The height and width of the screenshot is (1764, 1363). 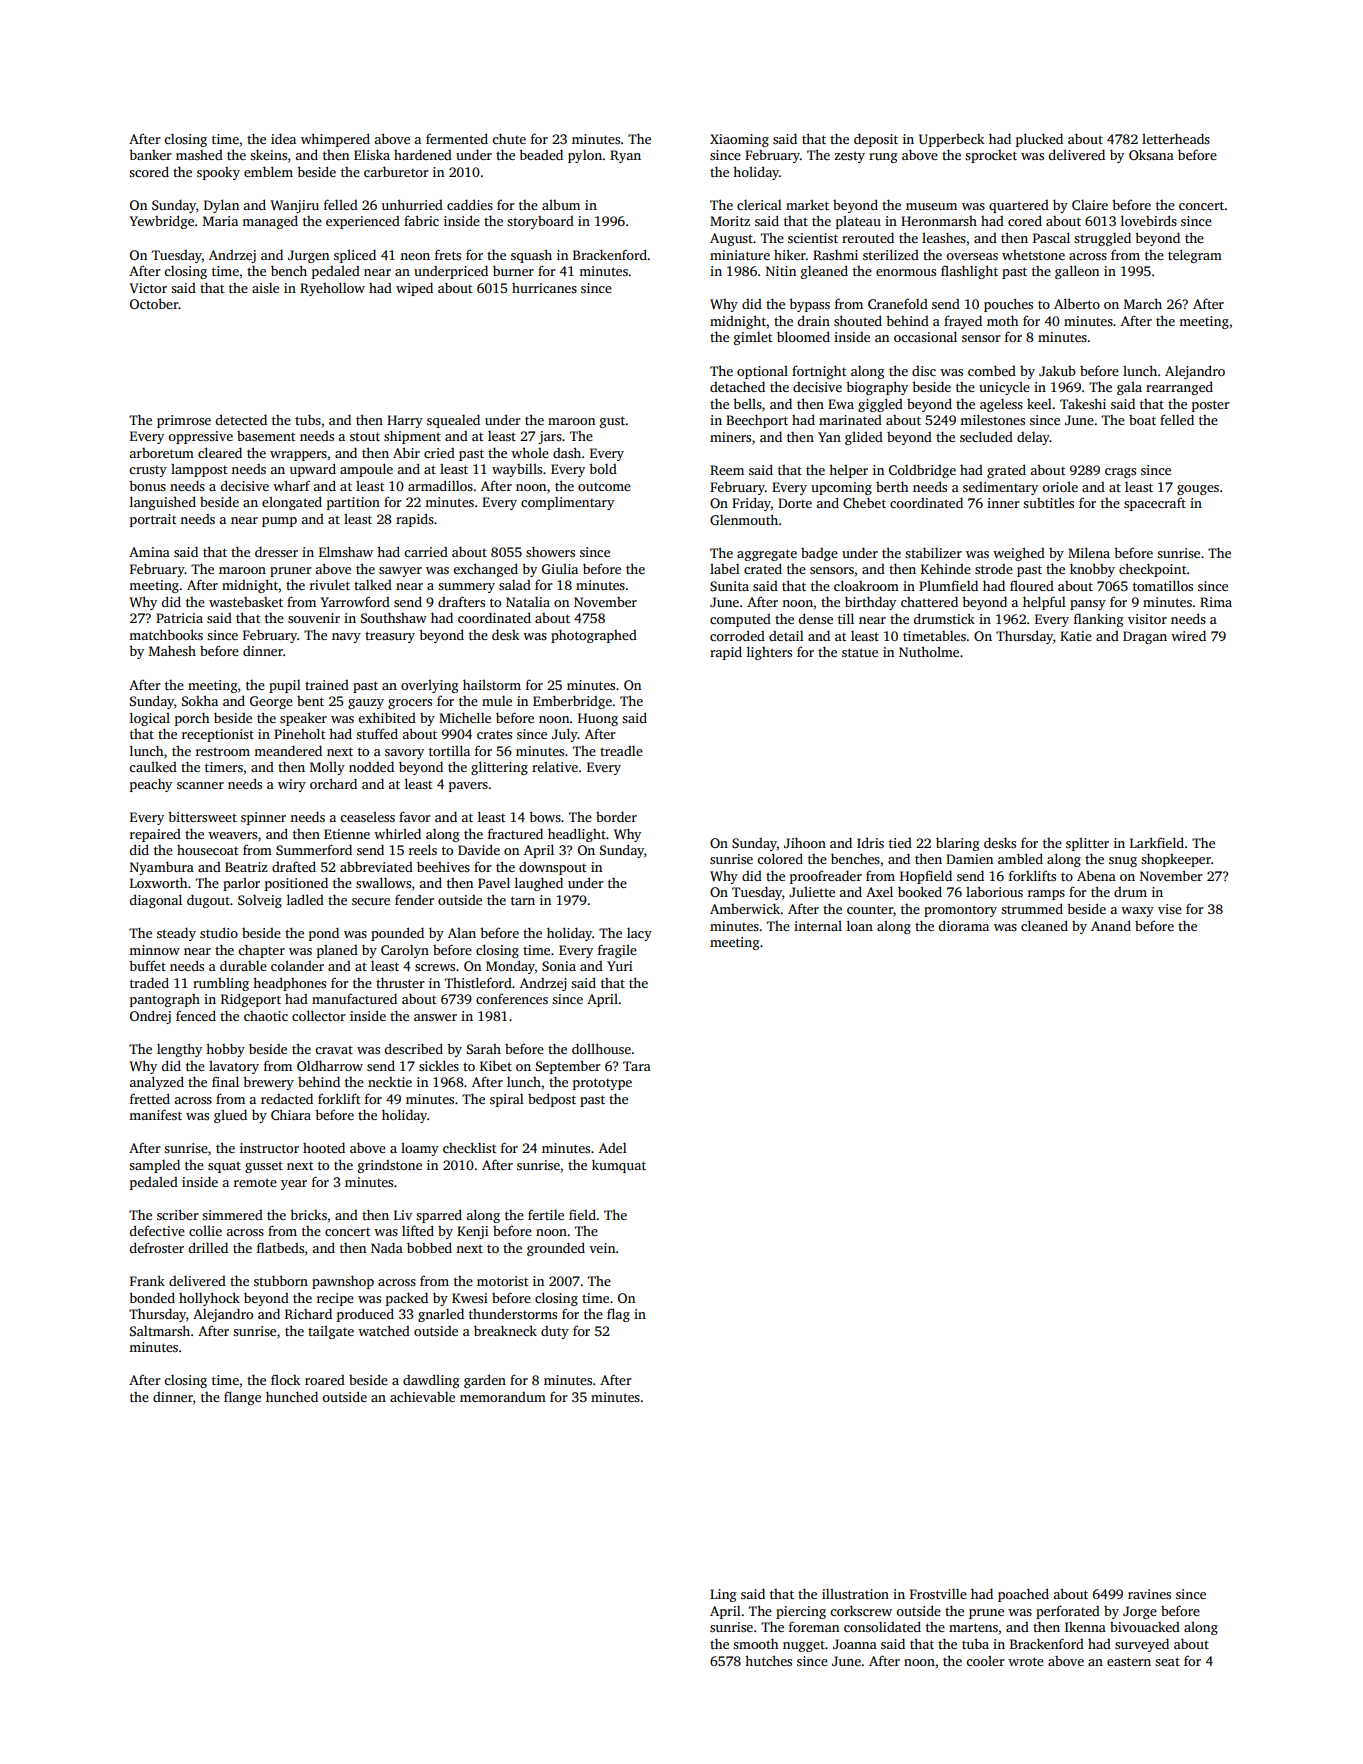 What do you see at coordinates (1176, 860) in the screenshot?
I see `shopkeeper` at bounding box center [1176, 860].
